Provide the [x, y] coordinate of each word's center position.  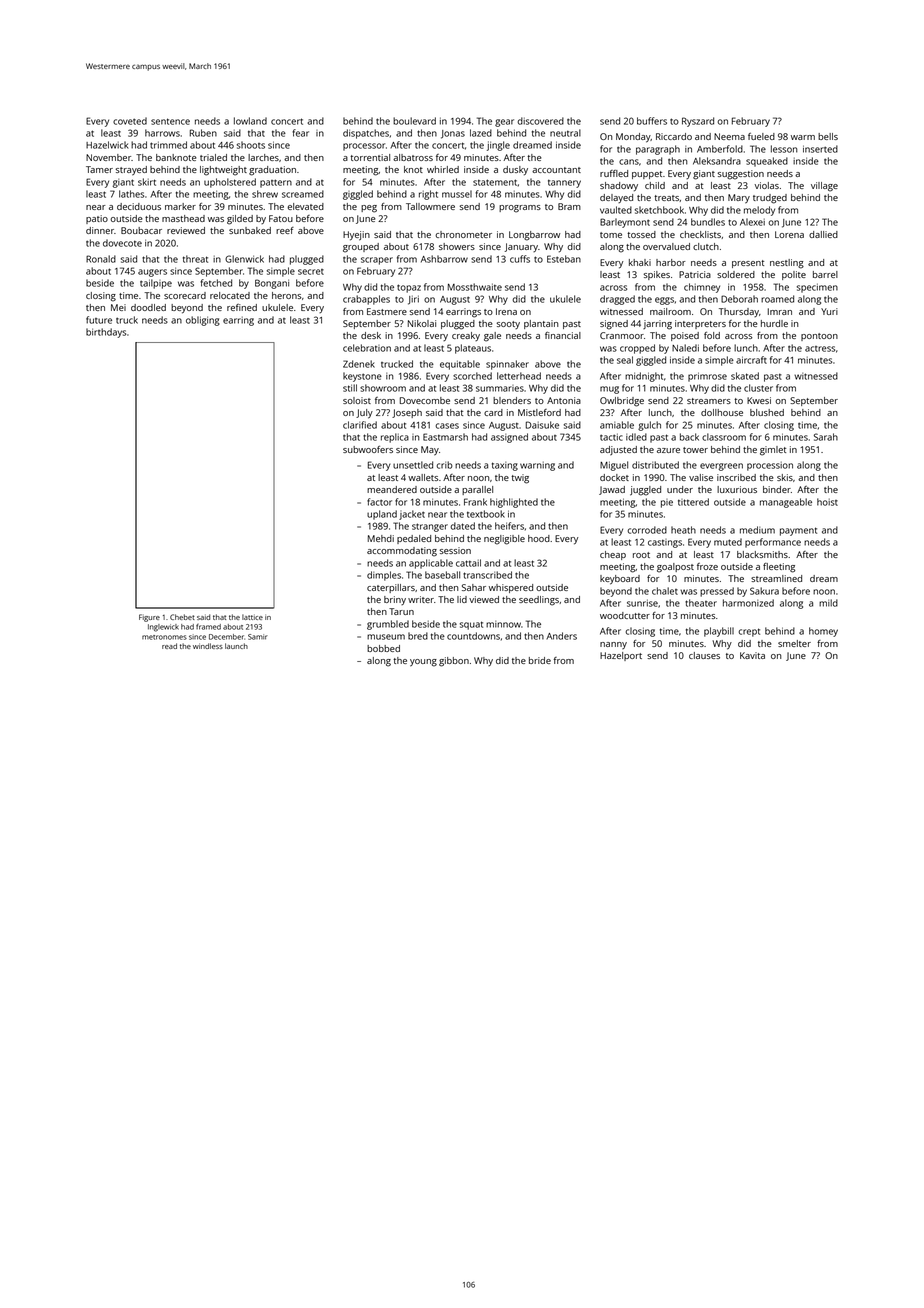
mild [828, 603]
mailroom [670, 311]
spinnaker [507, 365]
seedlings [539, 601]
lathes [131, 194]
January [521, 247]
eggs [664, 301]
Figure [149, 618]
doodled [148, 307]
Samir [258, 637]
